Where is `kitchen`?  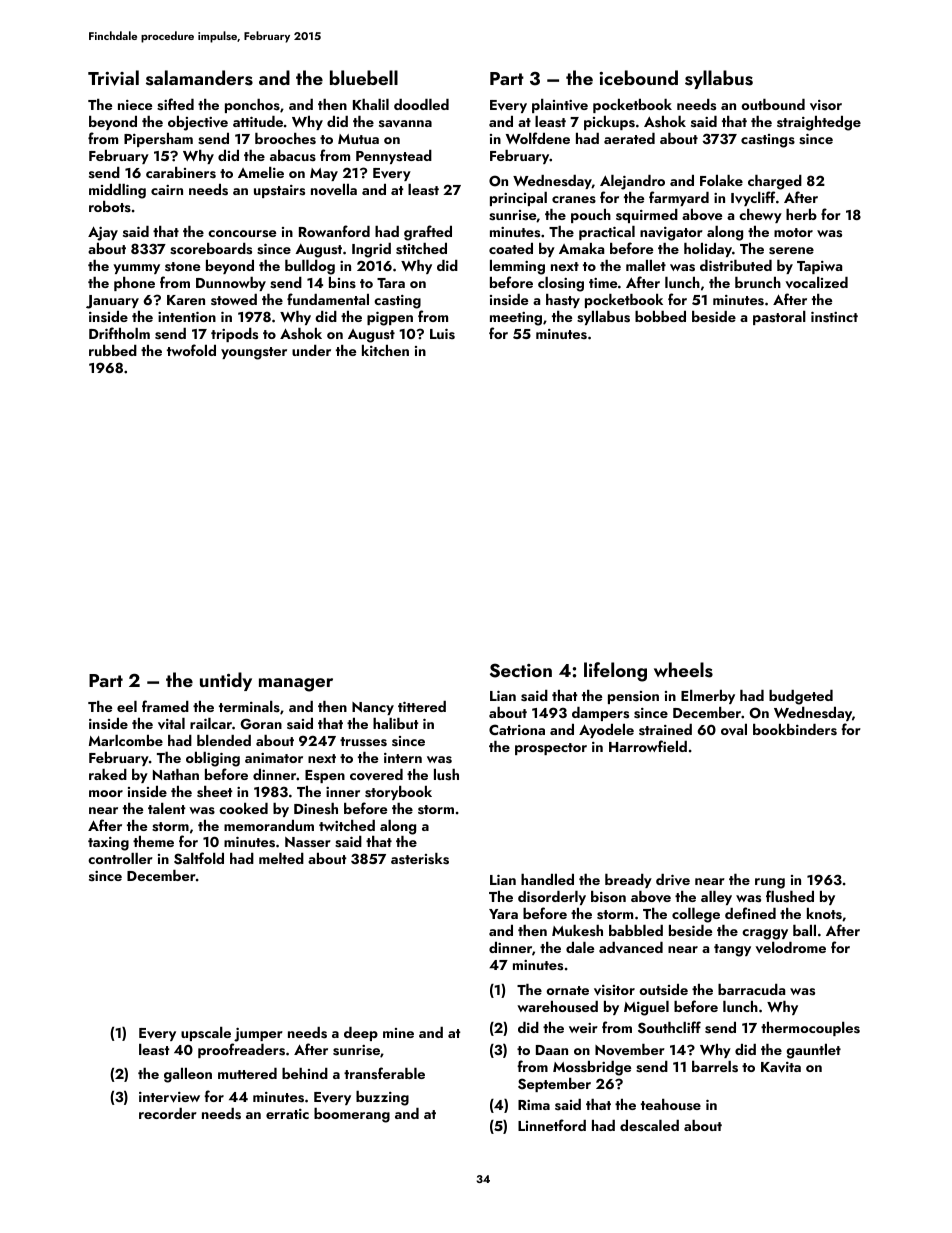 kitchen is located at coordinates (385, 350).
